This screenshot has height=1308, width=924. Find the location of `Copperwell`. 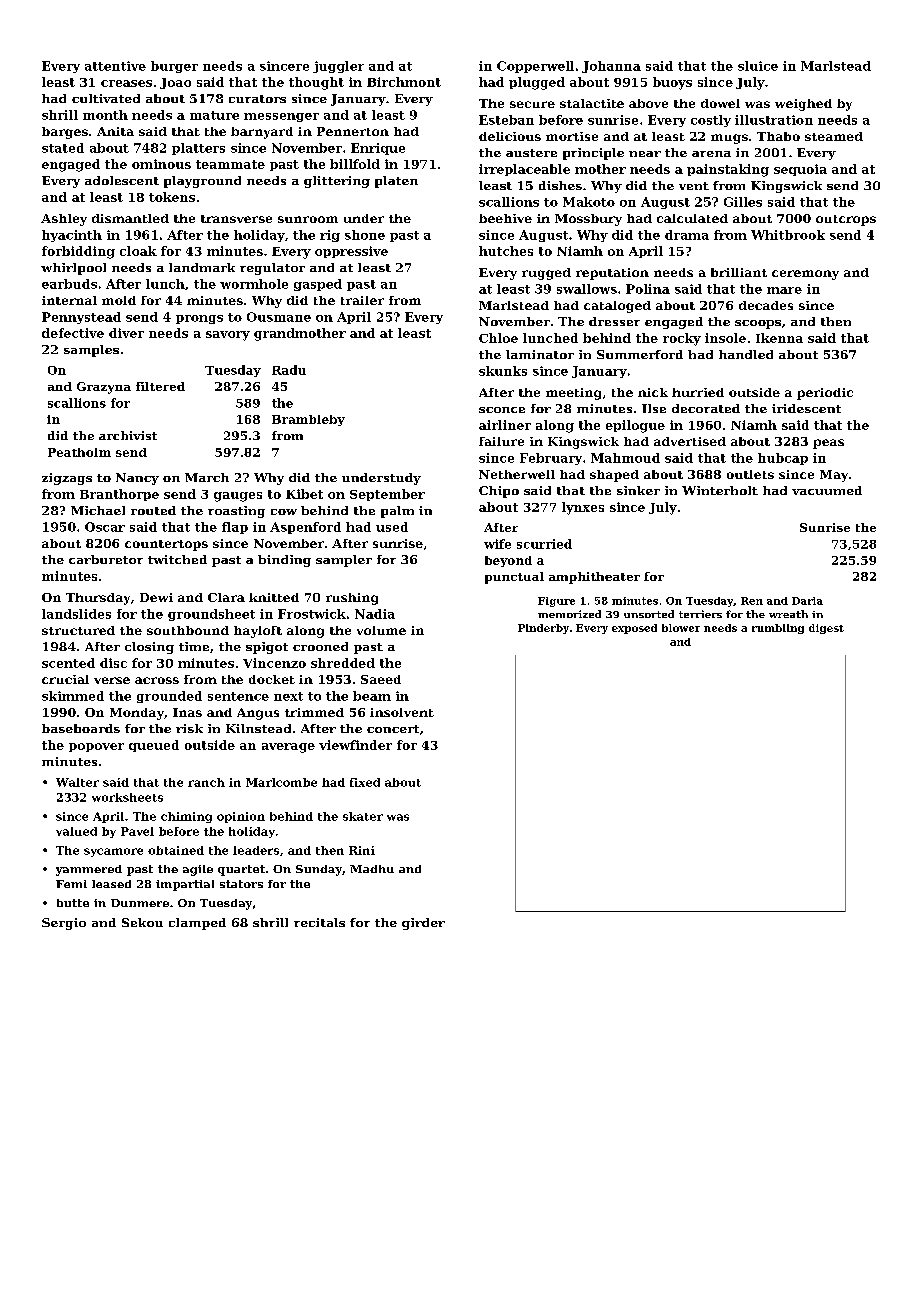

Copperwell is located at coordinates (535, 67).
